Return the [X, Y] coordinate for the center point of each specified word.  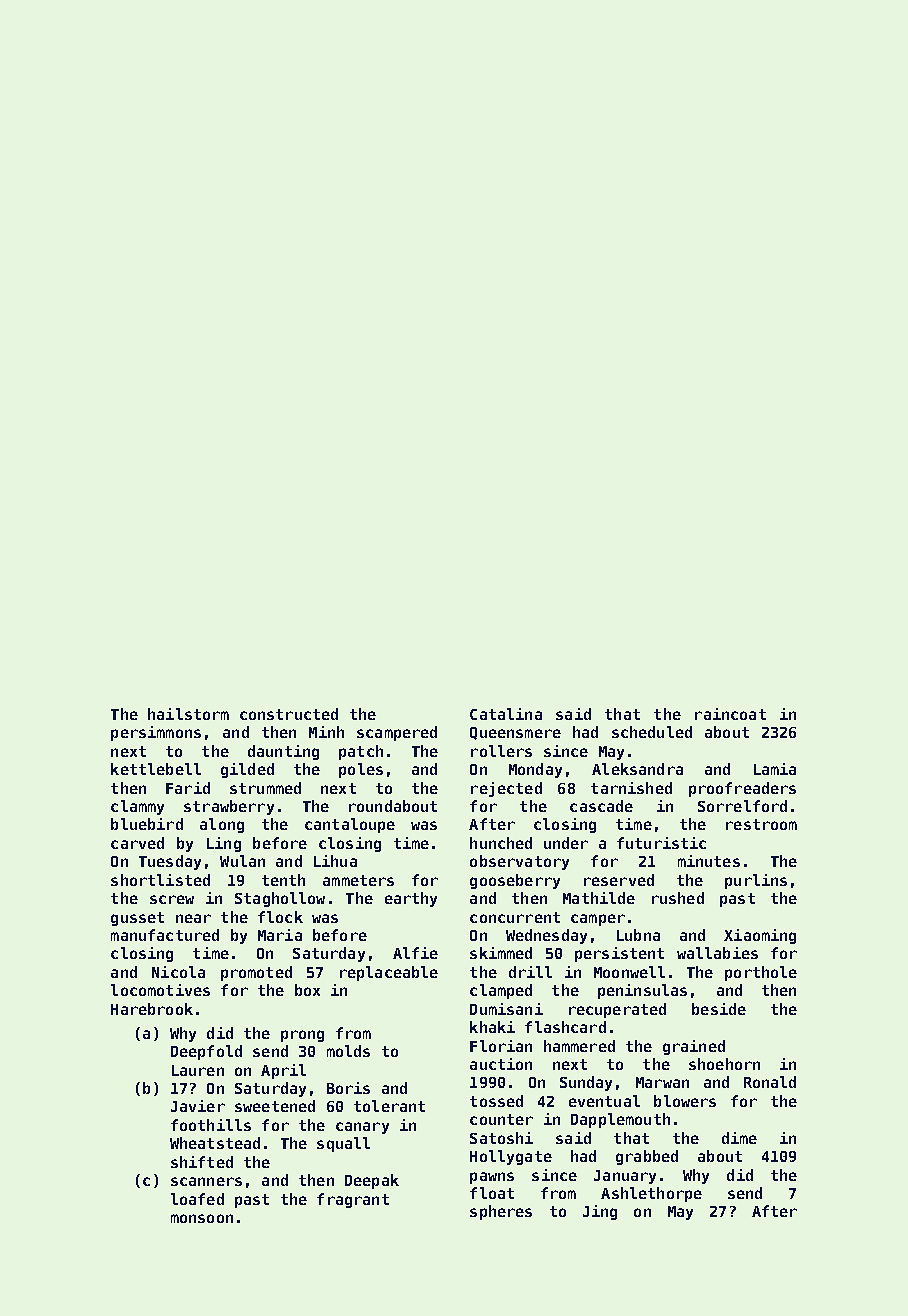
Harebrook [152, 1009]
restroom [761, 824]
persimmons [156, 733]
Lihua [335, 861]
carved [137, 843]
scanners [206, 1181]
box [307, 990]
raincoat [730, 714]
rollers [501, 751]
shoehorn [724, 1064]
